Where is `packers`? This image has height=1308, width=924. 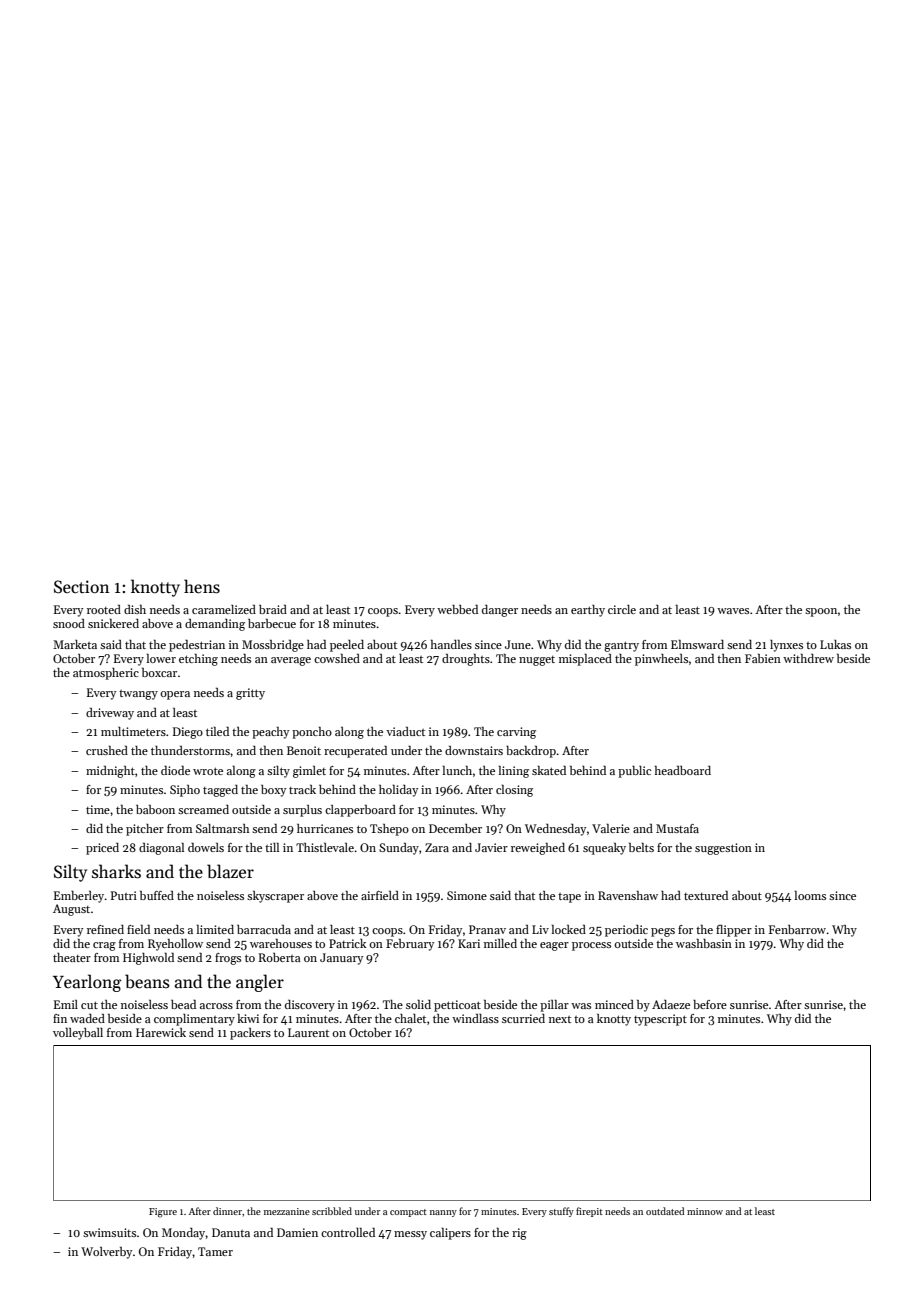 packers is located at coordinates (250, 1034).
